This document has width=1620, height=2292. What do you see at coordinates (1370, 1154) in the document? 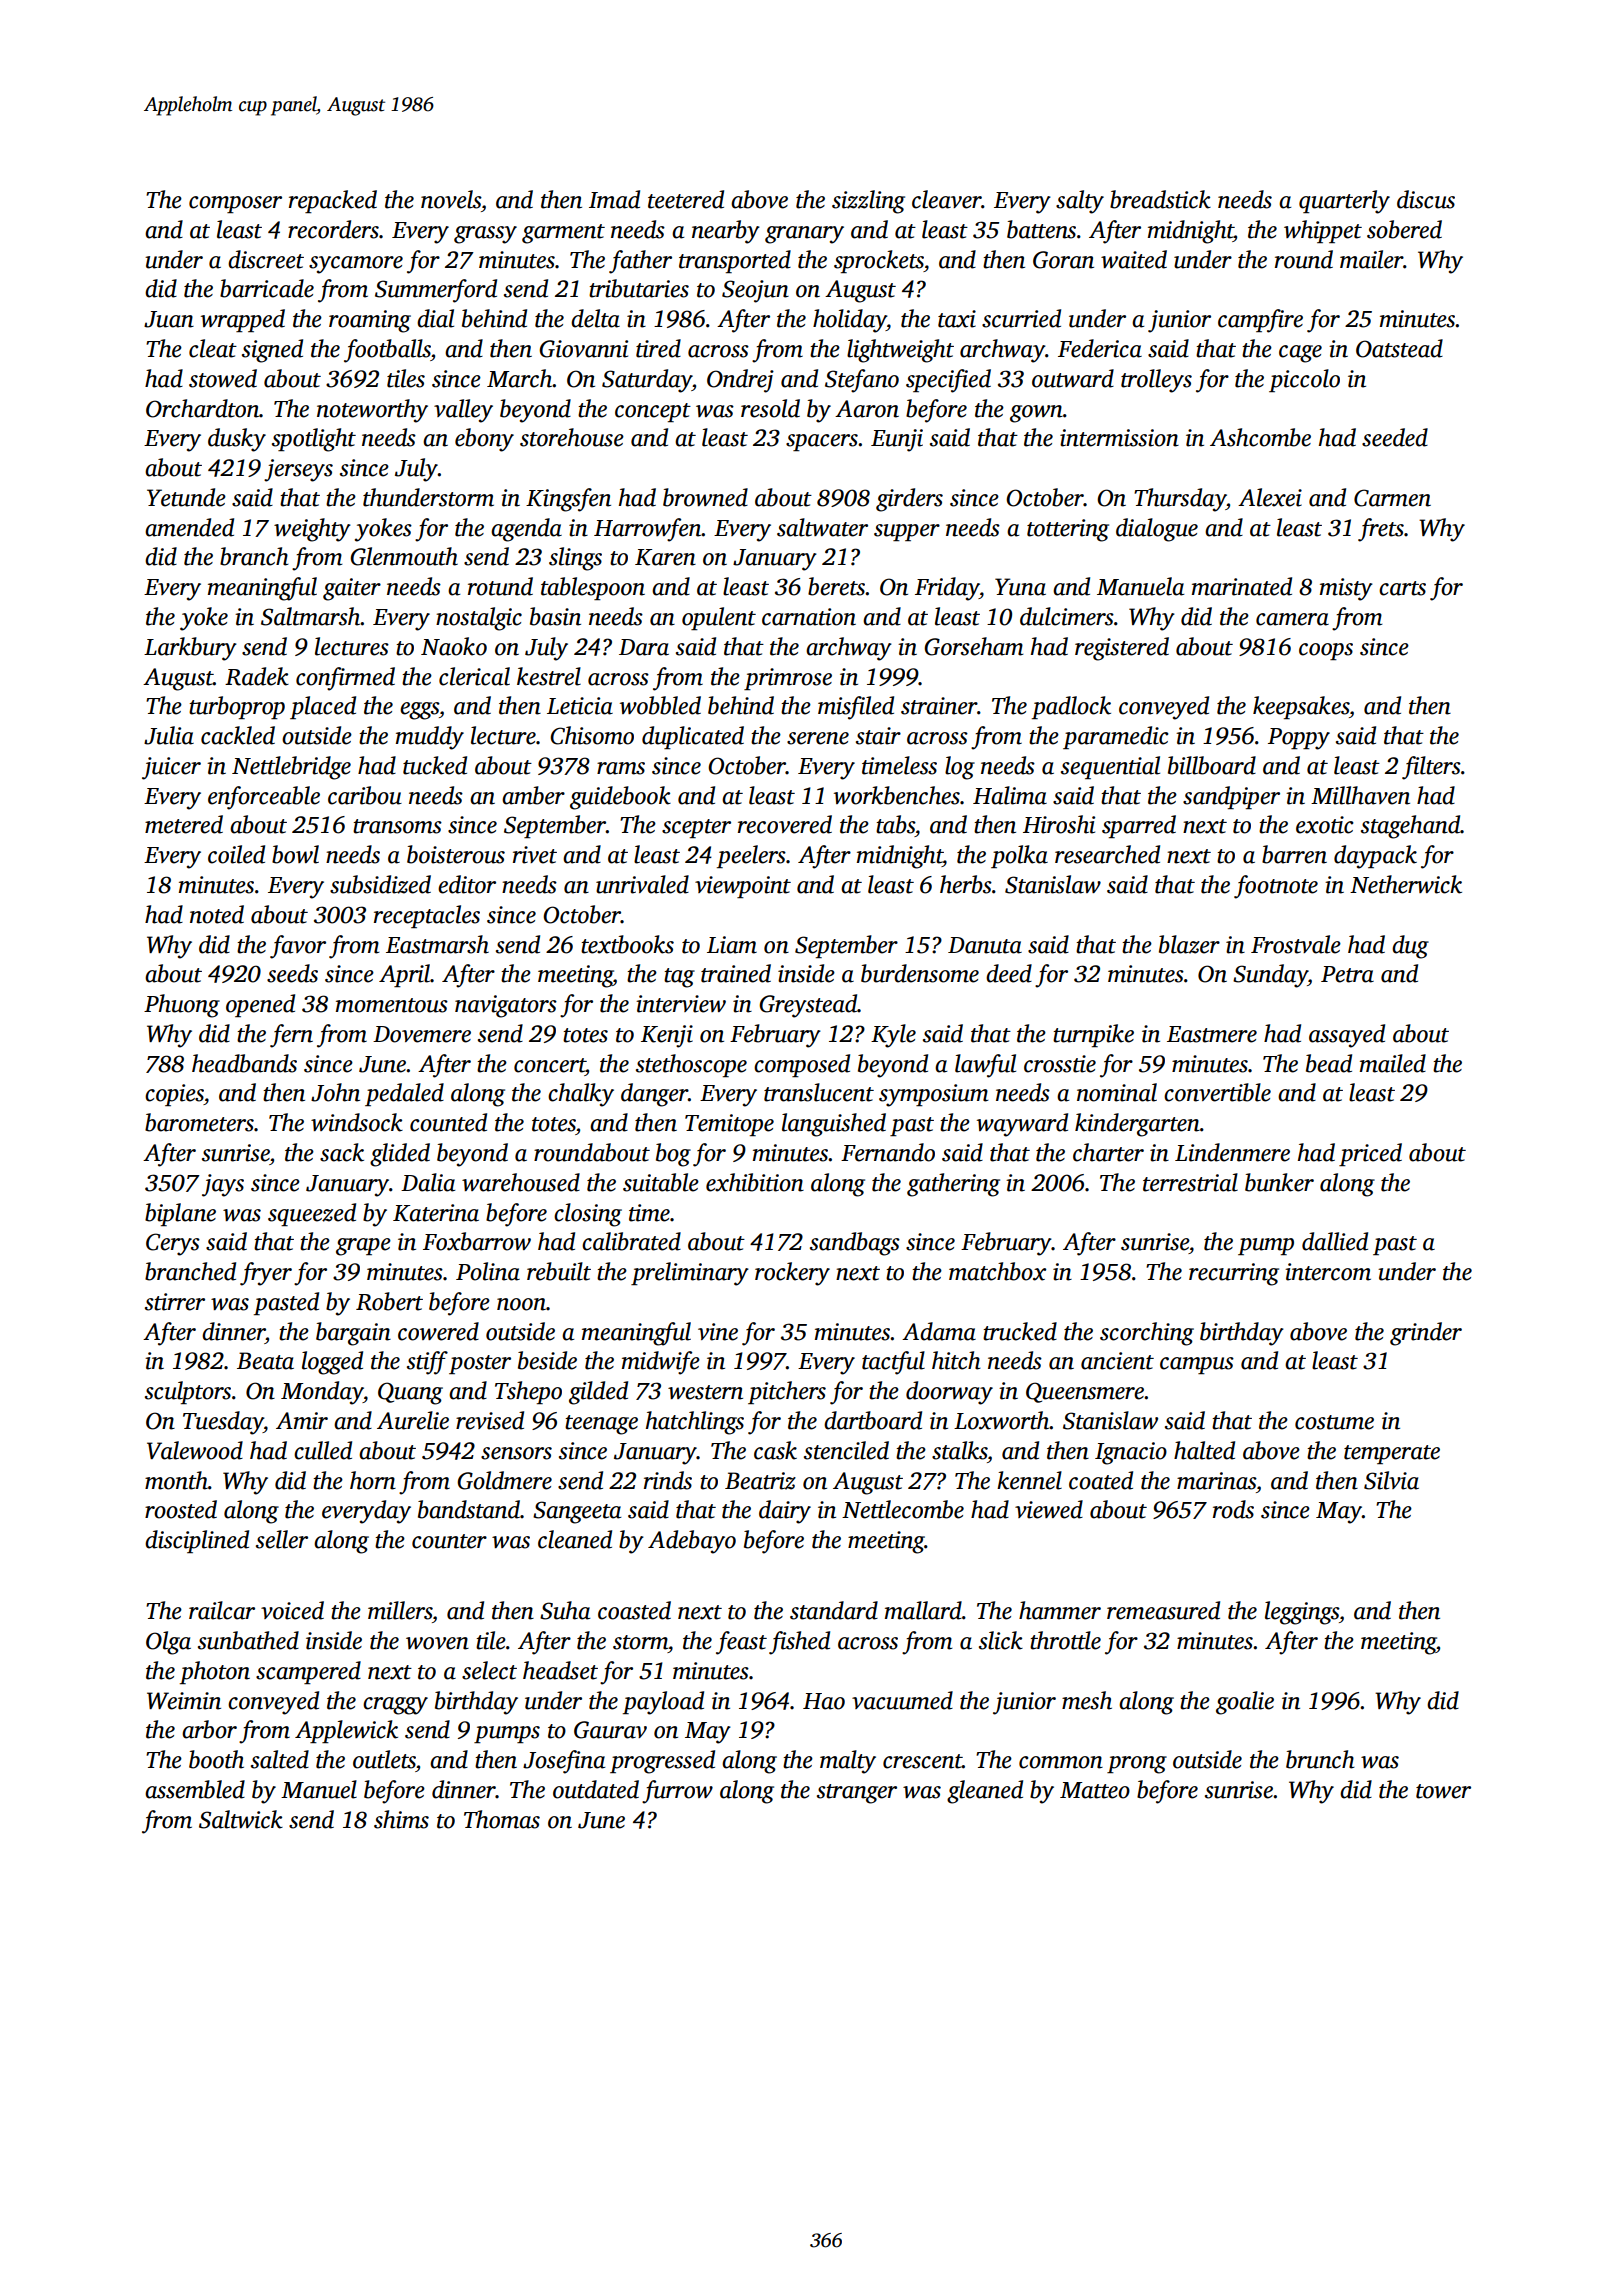
I see `priced` at bounding box center [1370, 1154].
